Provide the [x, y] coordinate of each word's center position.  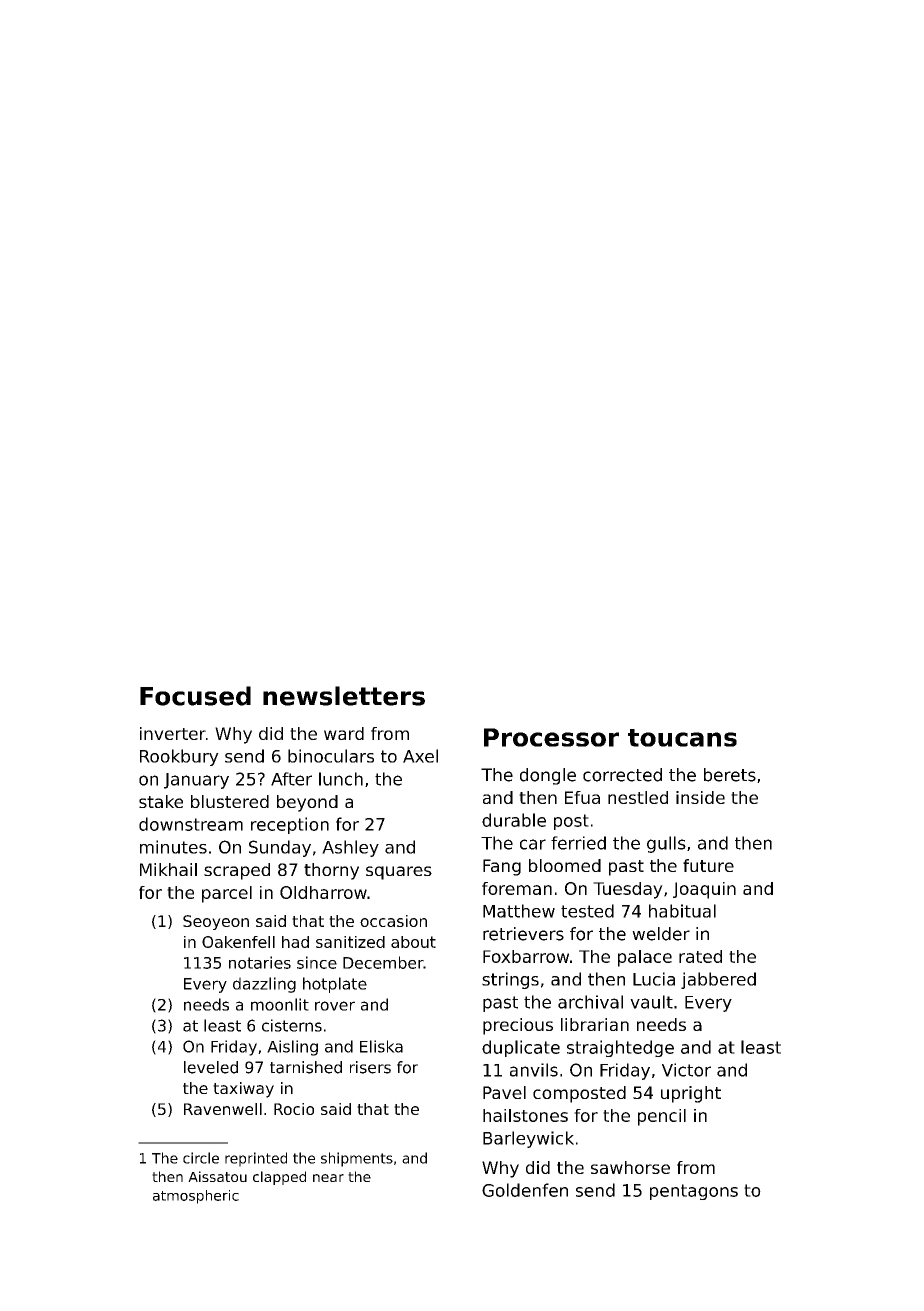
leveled [211, 1067]
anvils [534, 1070]
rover [335, 1006]
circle [201, 1158]
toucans [682, 738]
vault [651, 1002]
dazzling [264, 985]
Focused [195, 696]
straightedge [620, 1048]
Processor [551, 737]
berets [730, 775]
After [291, 779]
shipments [357, 1159]
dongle [548, 776]
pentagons [694, 1192]
